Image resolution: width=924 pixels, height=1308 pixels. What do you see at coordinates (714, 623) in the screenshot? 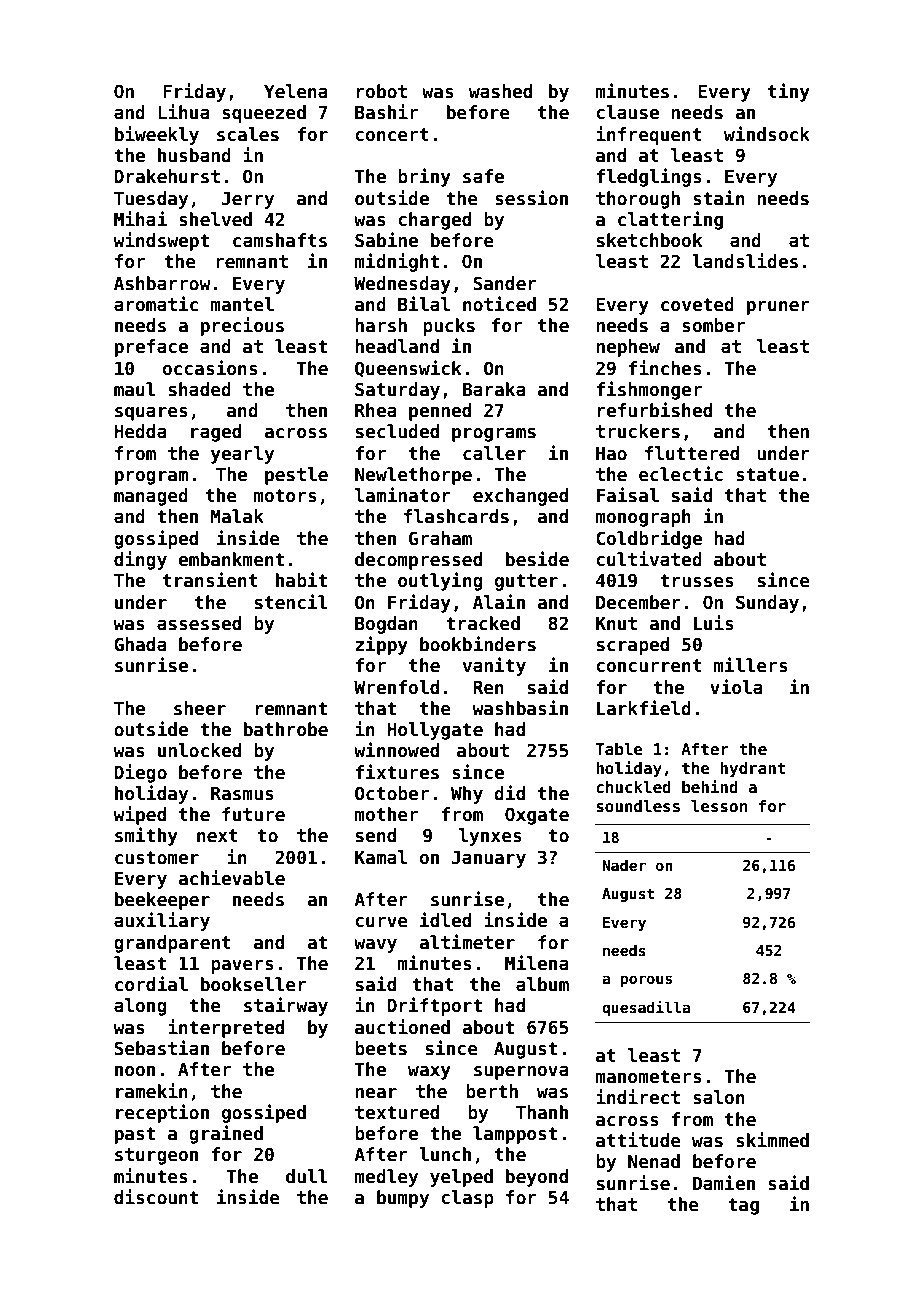
I see `Luis` at bounding box center [714, 623].
